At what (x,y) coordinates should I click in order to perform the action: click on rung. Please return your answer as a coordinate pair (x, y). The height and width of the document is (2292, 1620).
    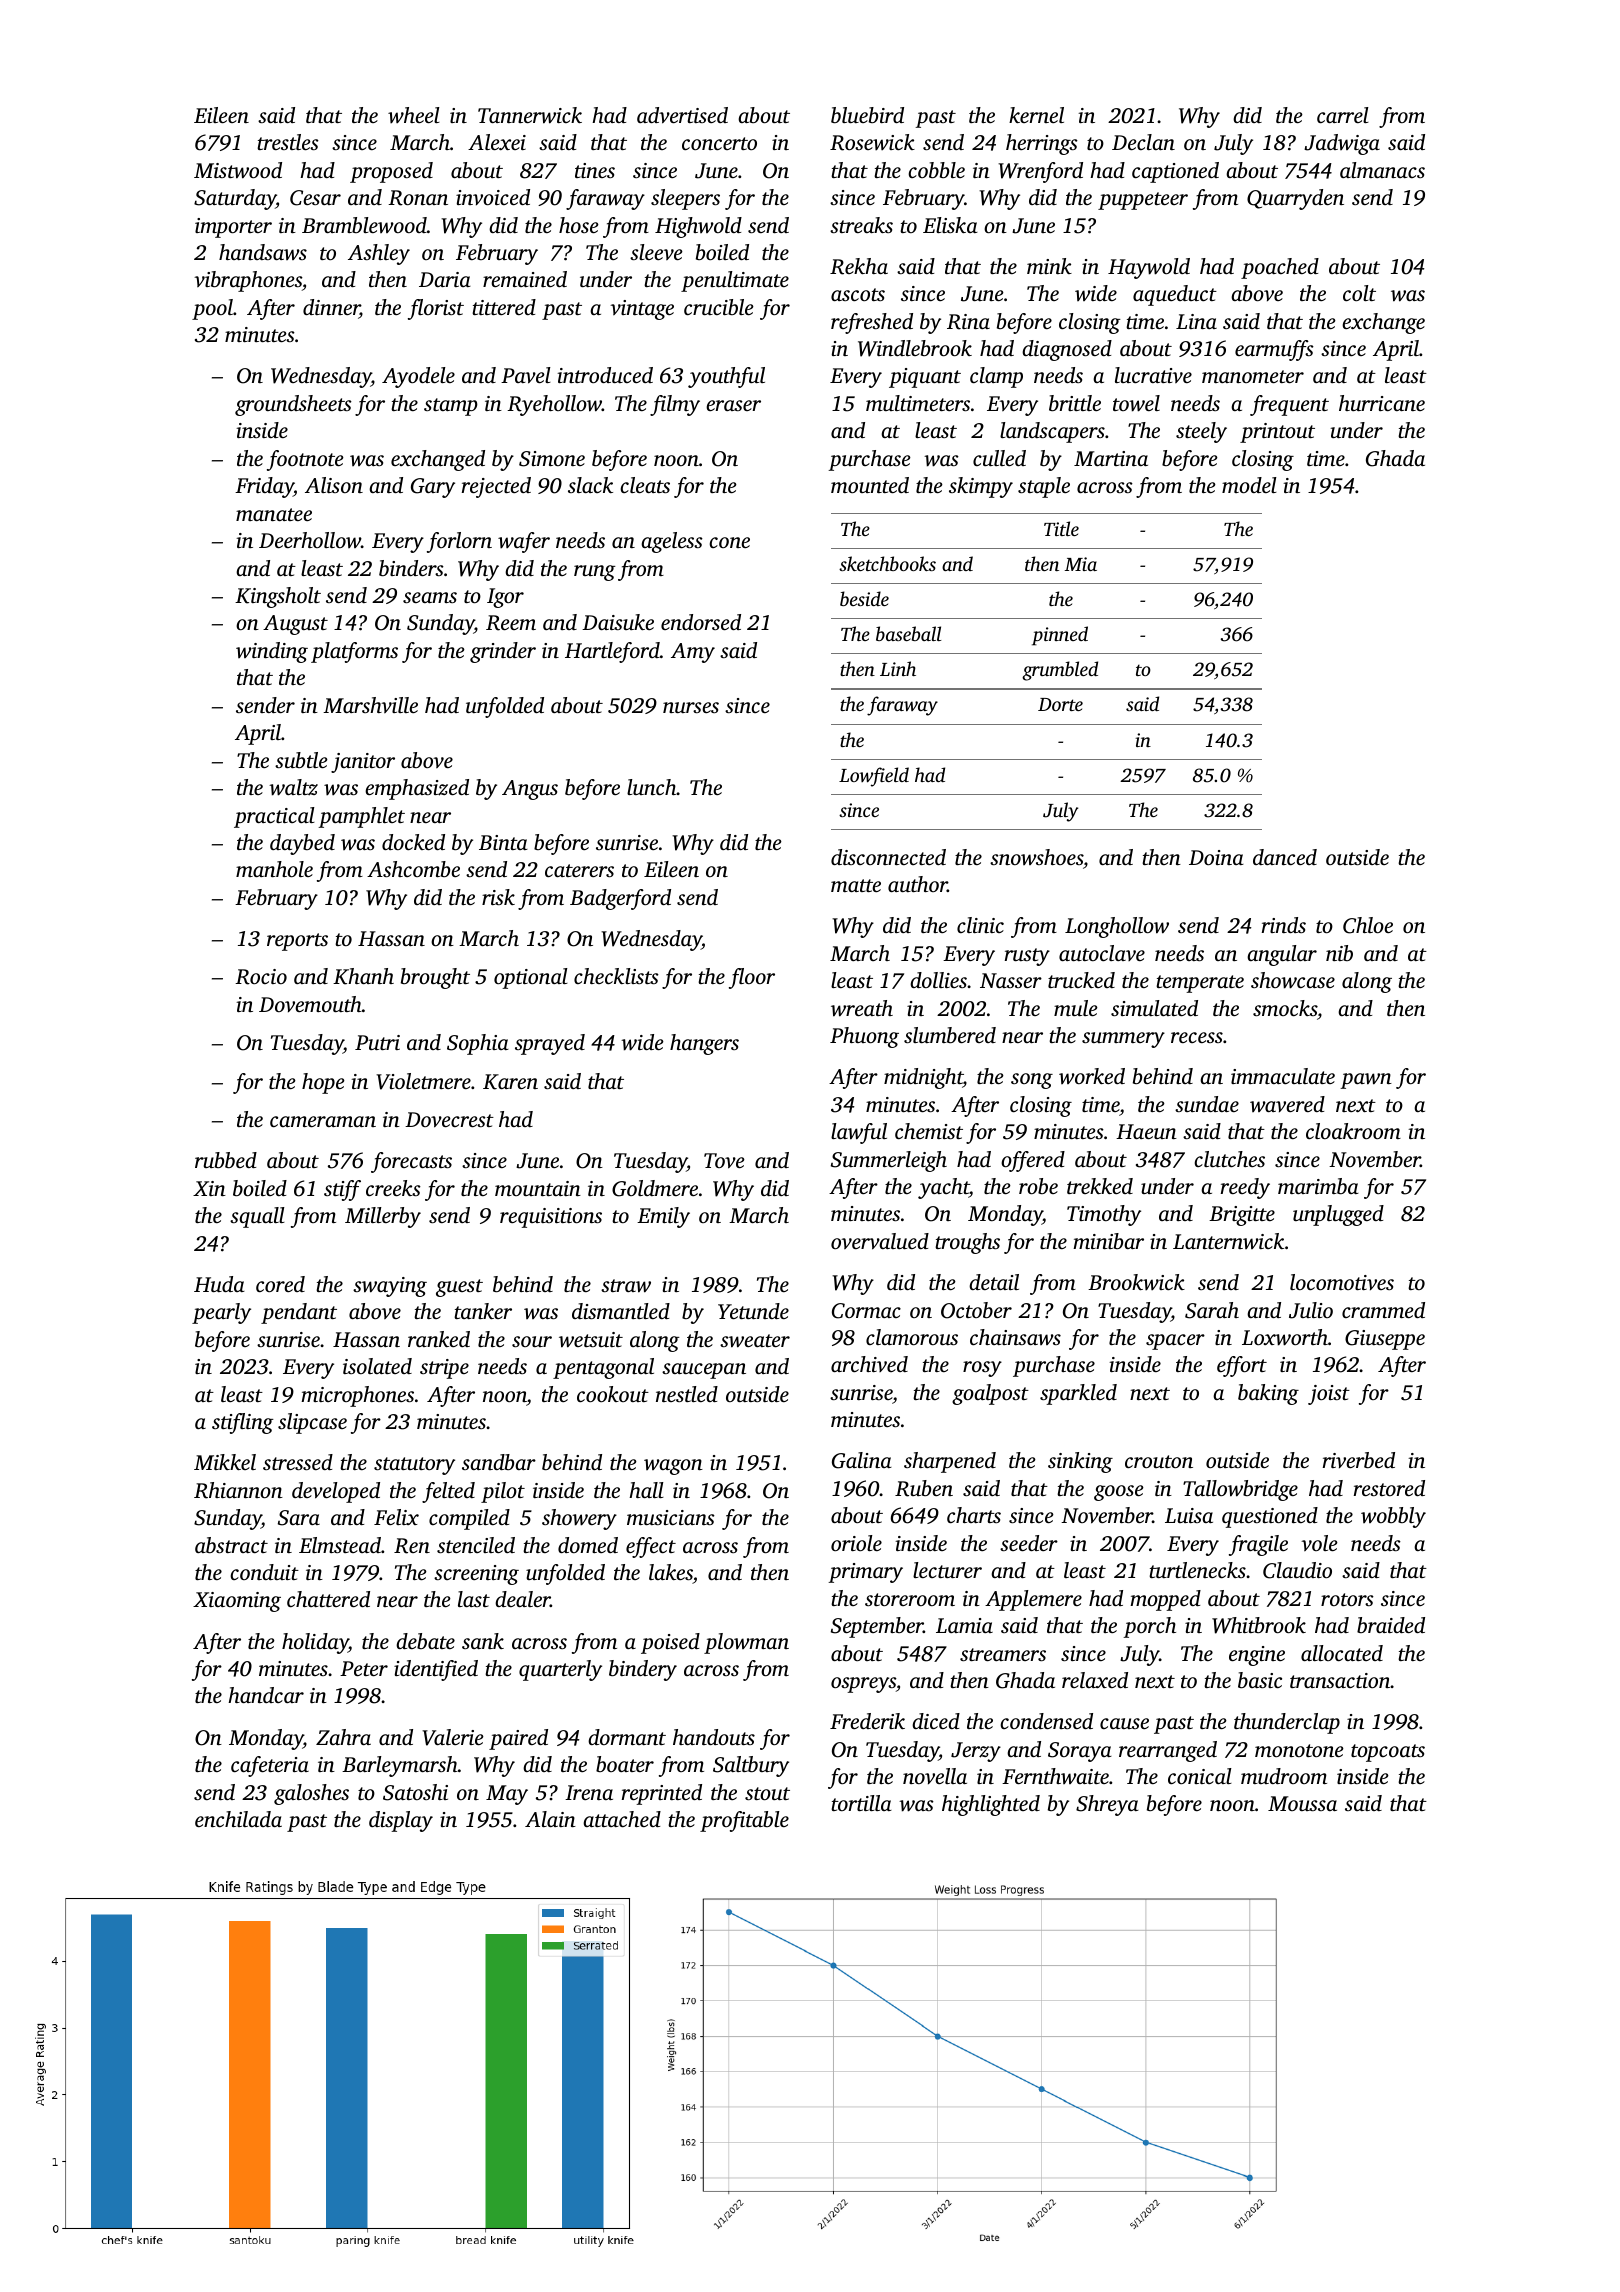
    Looking at the image, I should click on (595, 573).
